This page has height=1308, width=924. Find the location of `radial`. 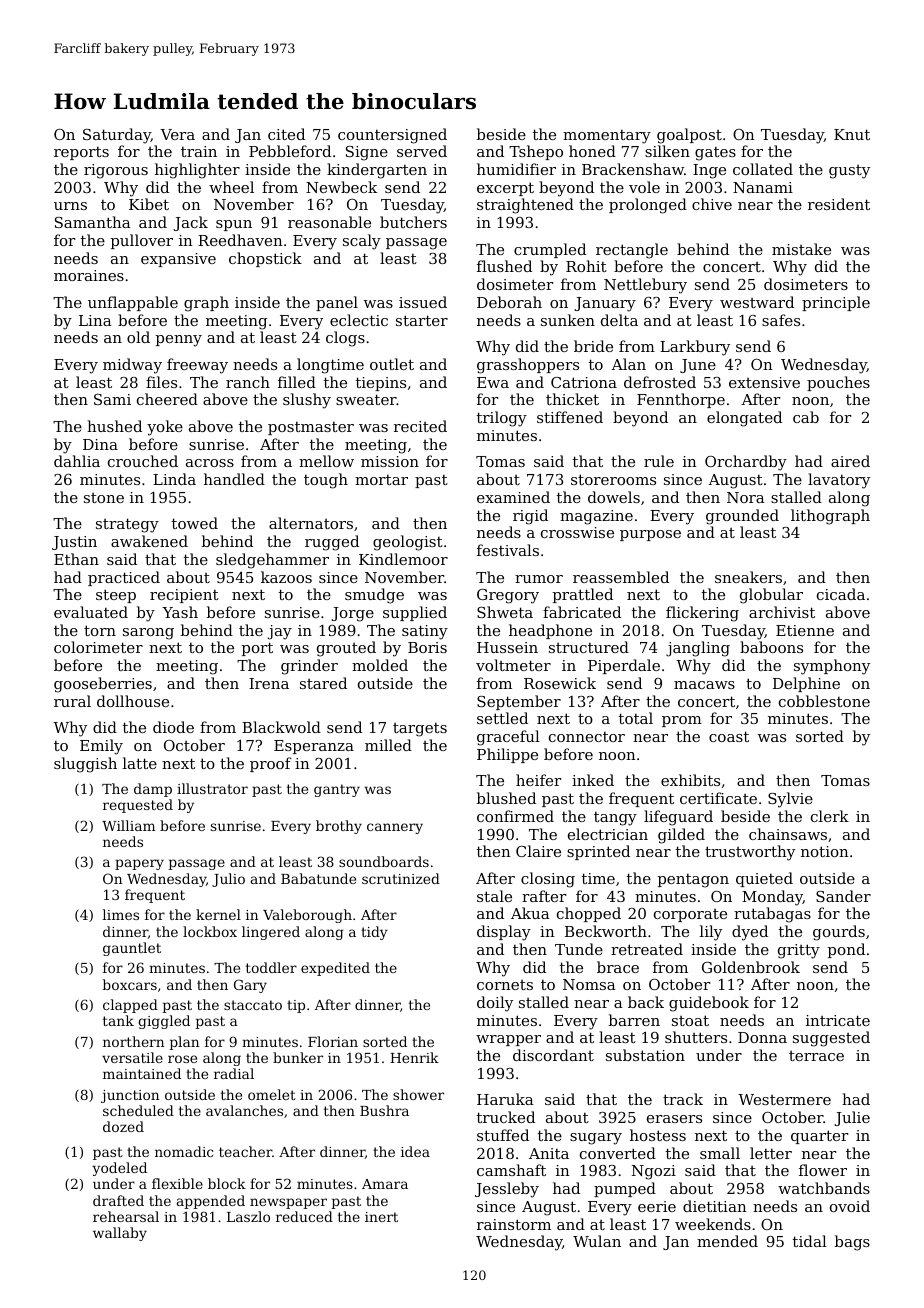

radial is located at coordinates (234, 1073).
